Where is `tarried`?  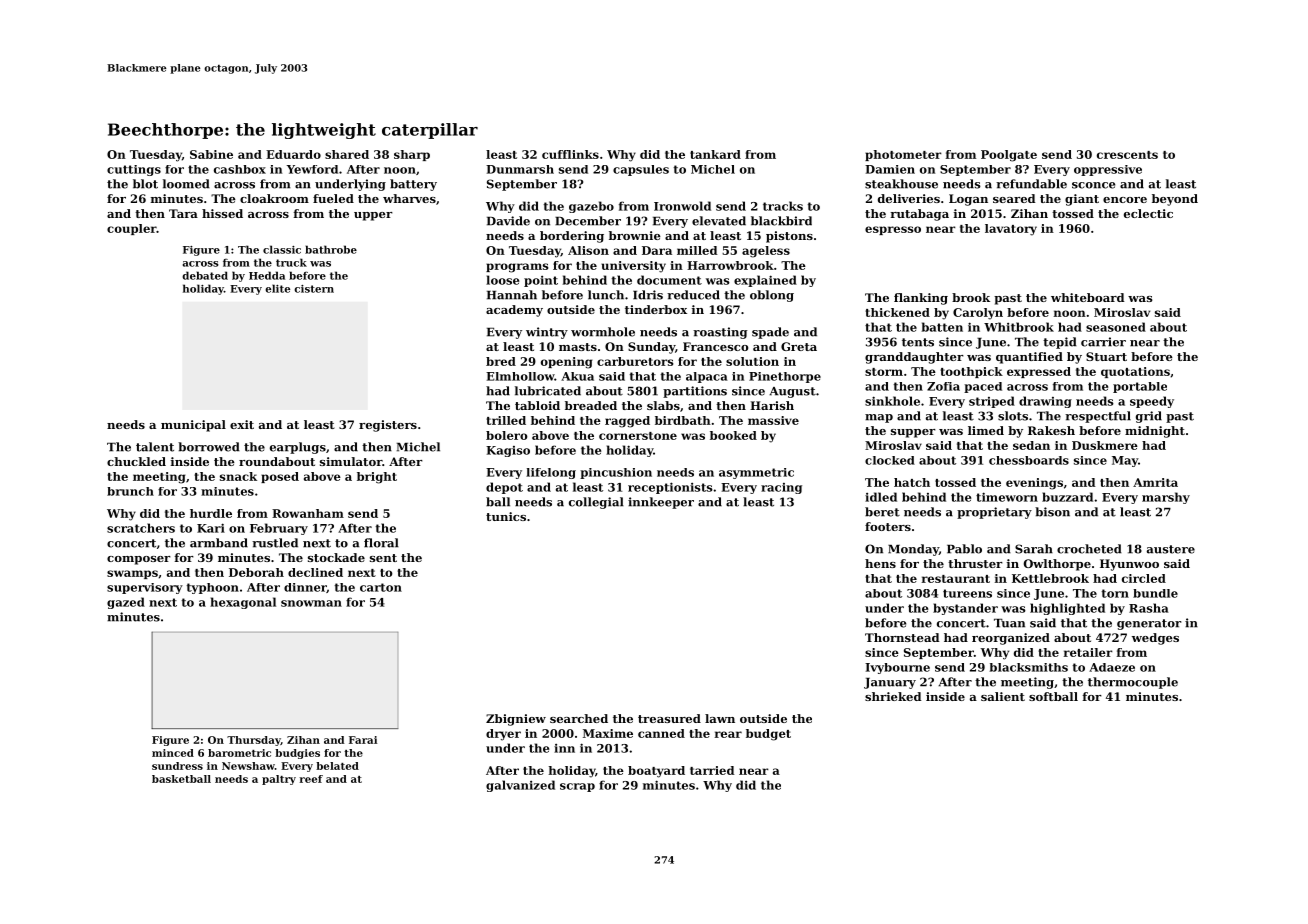
tarried is located at coordinates (712, 770).
